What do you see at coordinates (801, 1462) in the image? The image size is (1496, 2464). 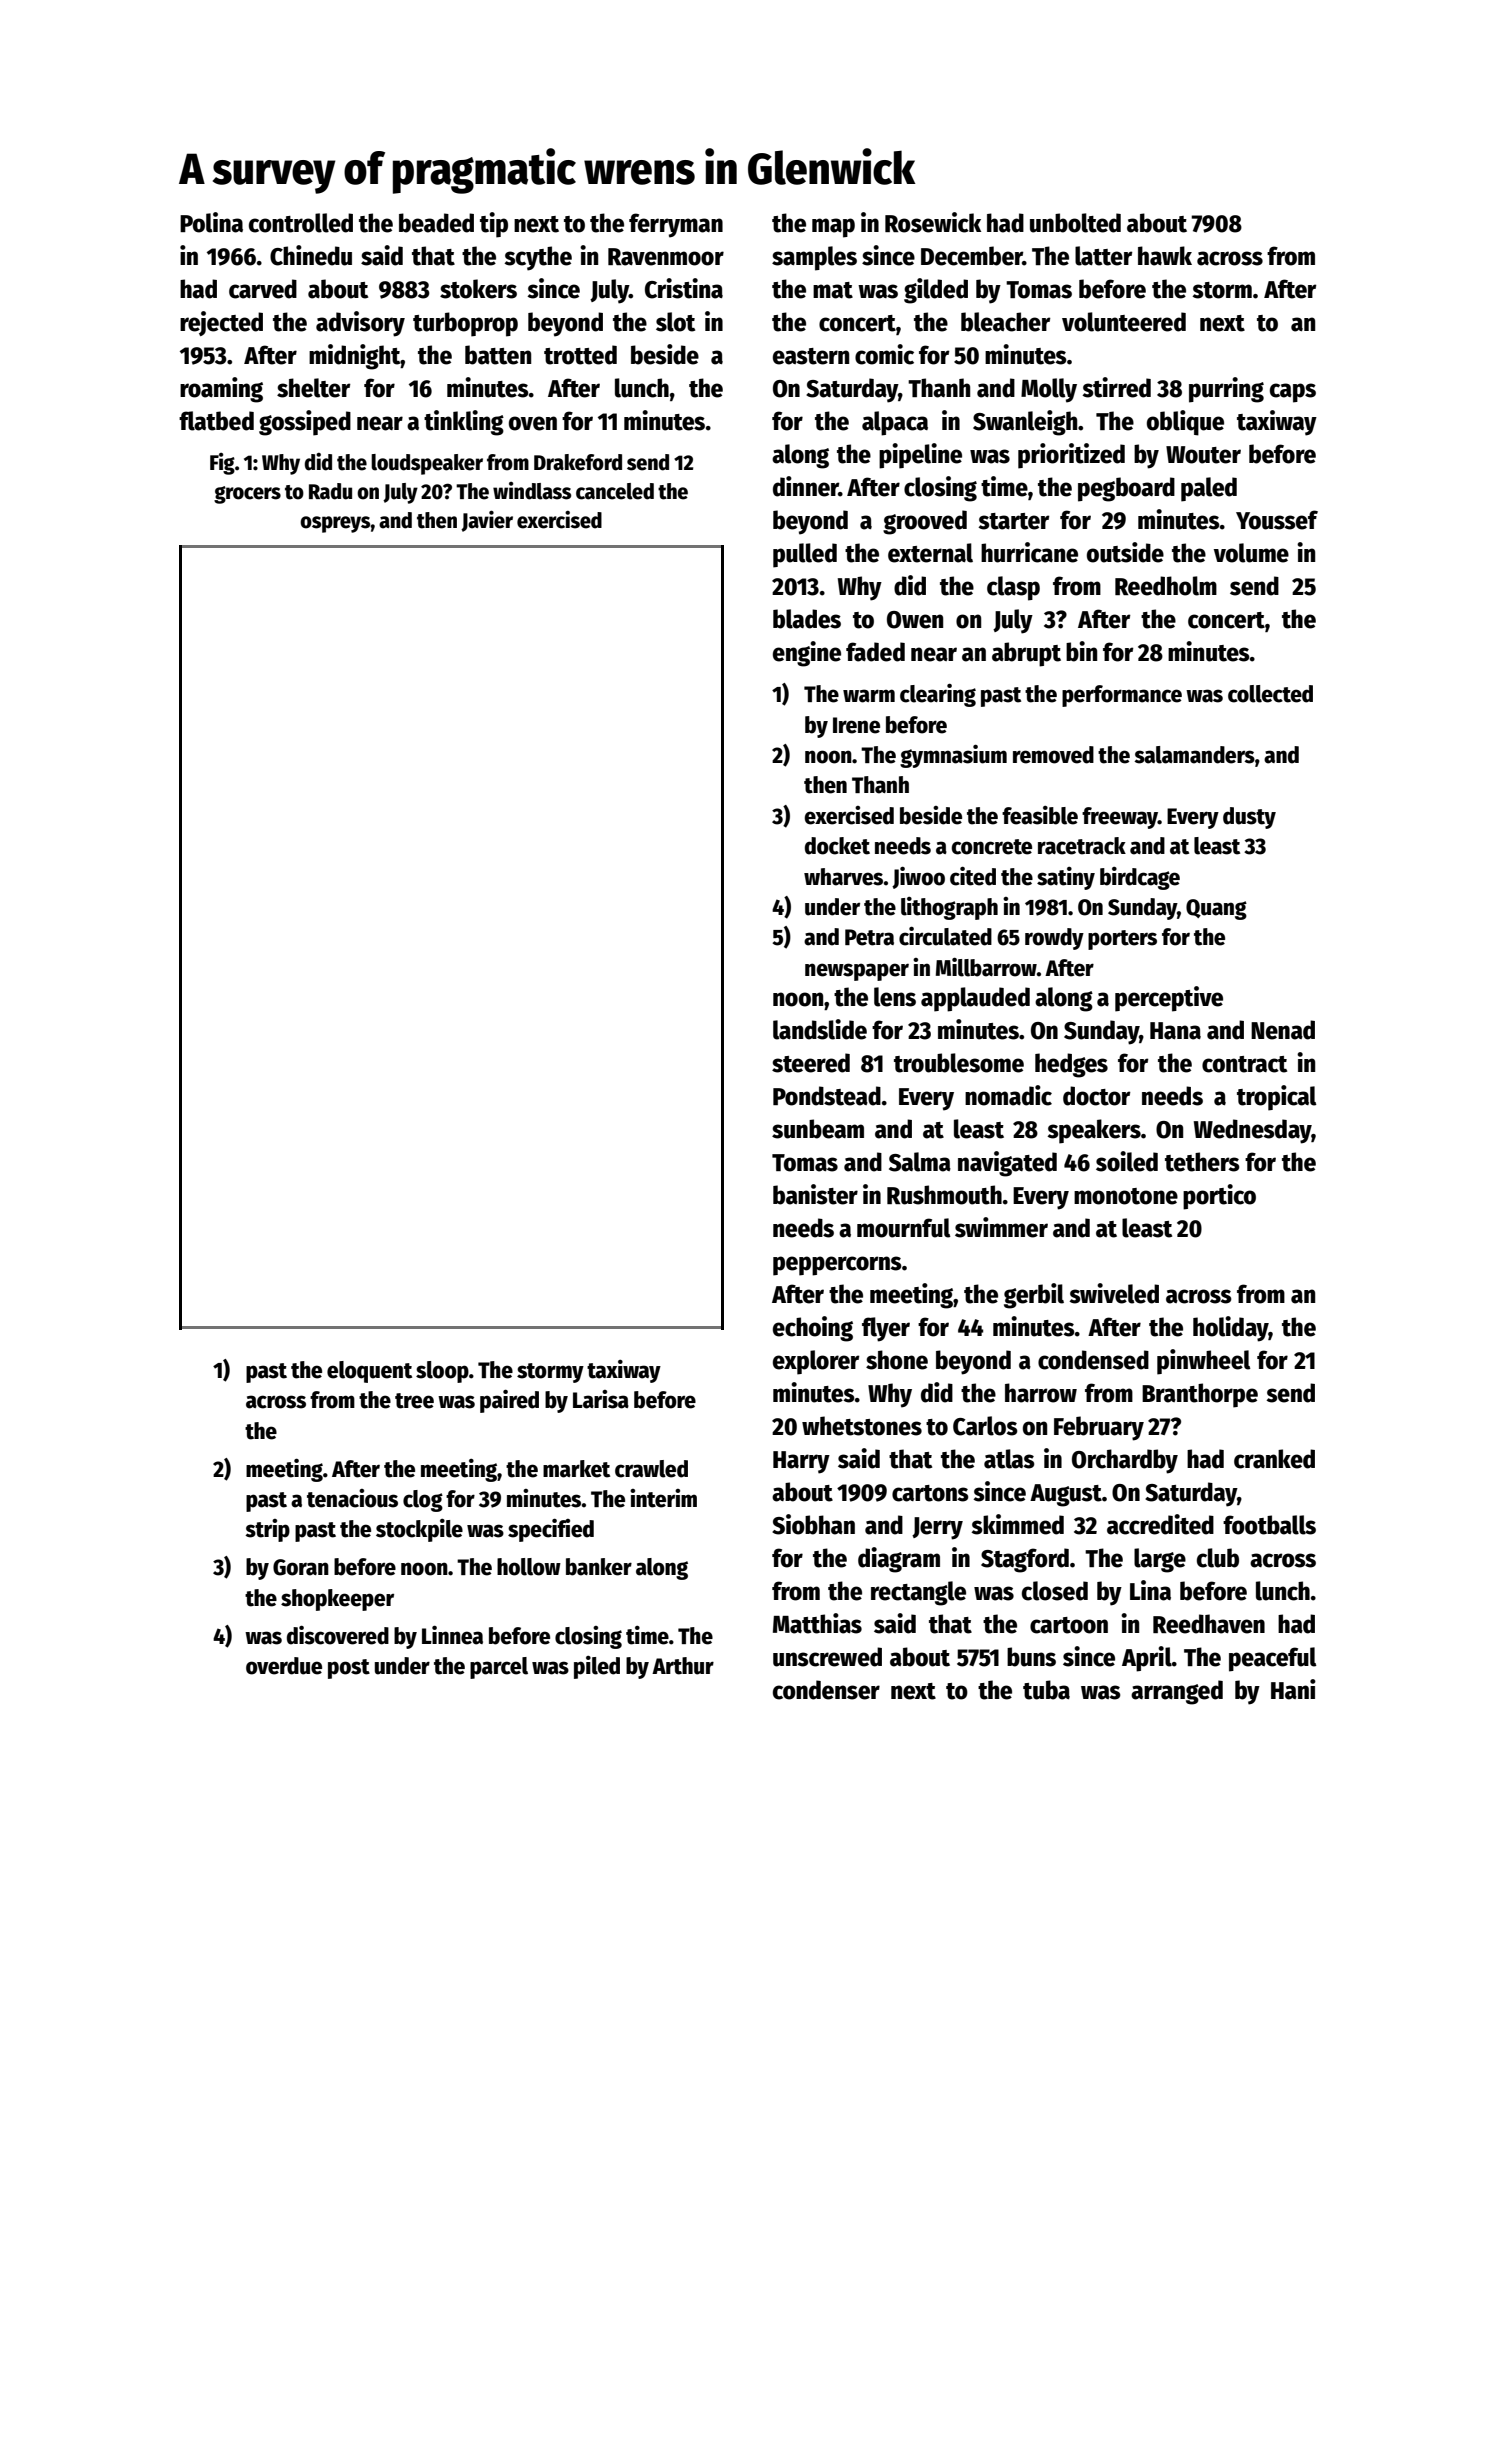 I see `Harry` at bounding box center [801, 1462].
